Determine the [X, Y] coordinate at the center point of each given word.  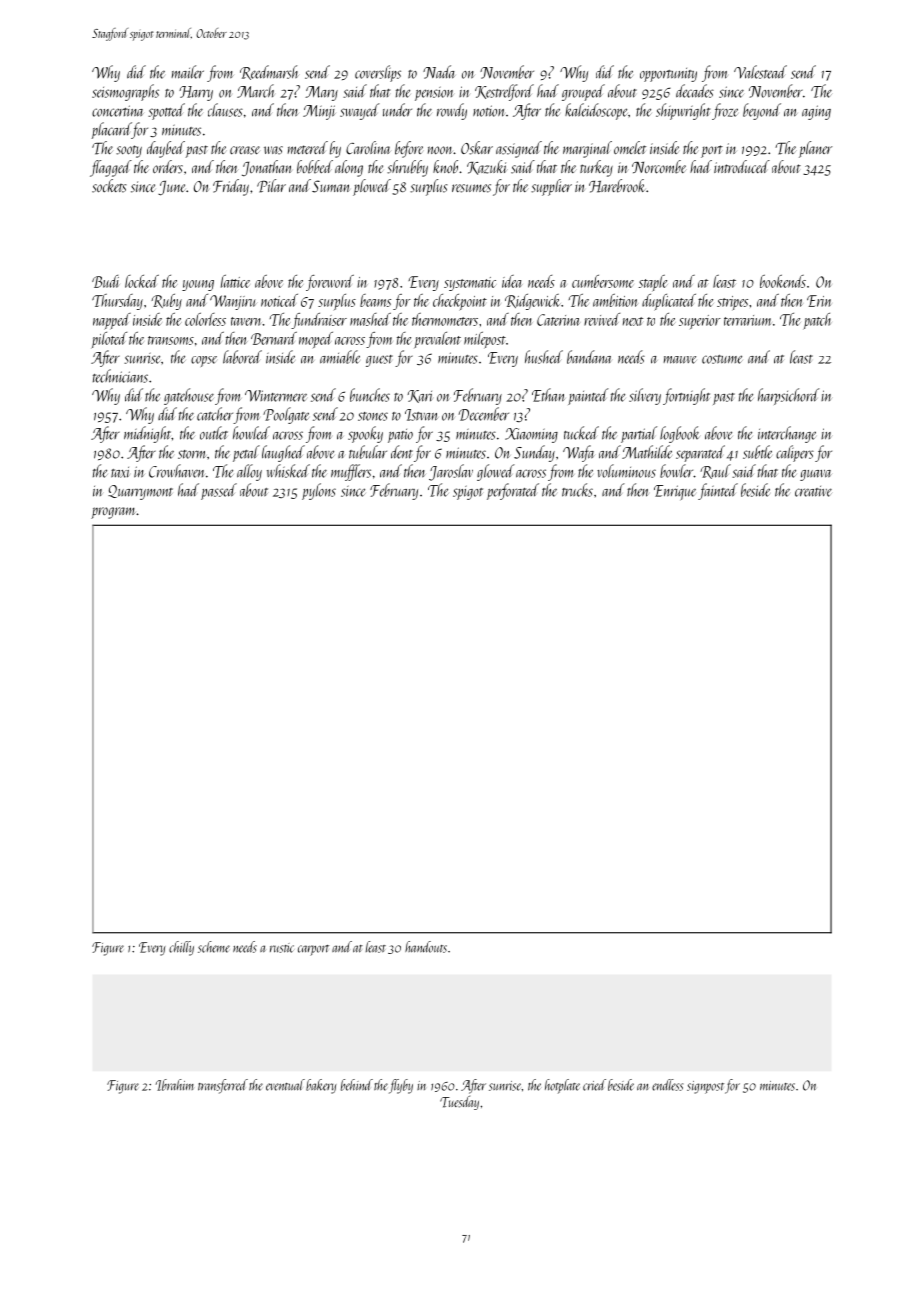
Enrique [675, 492]
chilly [181, 948]
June [171, 188]
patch [817, 321]
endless [667, 1085]
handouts [426, 947]
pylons [319, 491]
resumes [471, 188]
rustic [282, 948]
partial [639, 434]
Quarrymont [140, 492]
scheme [214, 947]
